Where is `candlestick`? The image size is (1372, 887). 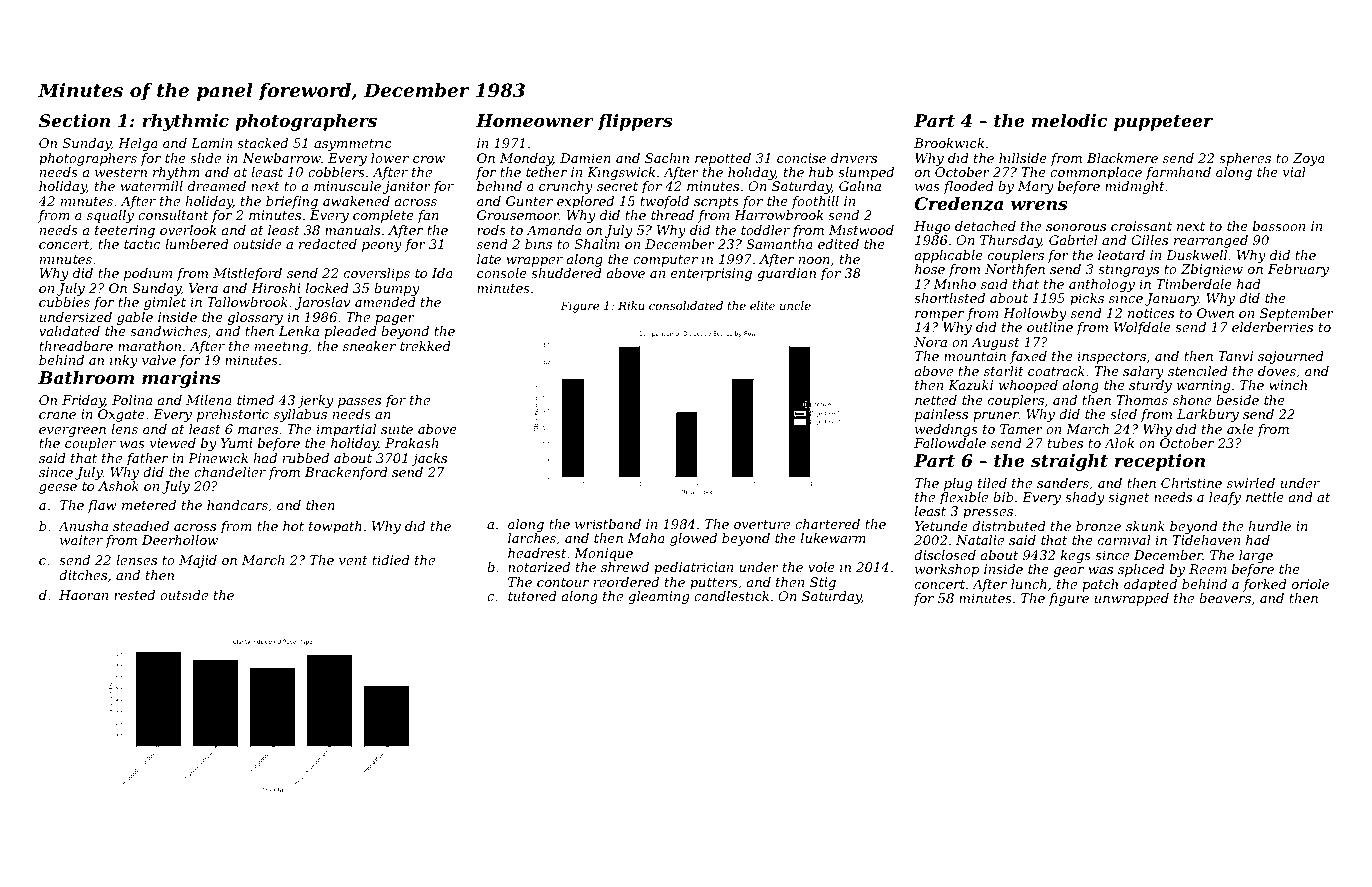 candlestick is located at coordinates (731, 596).
